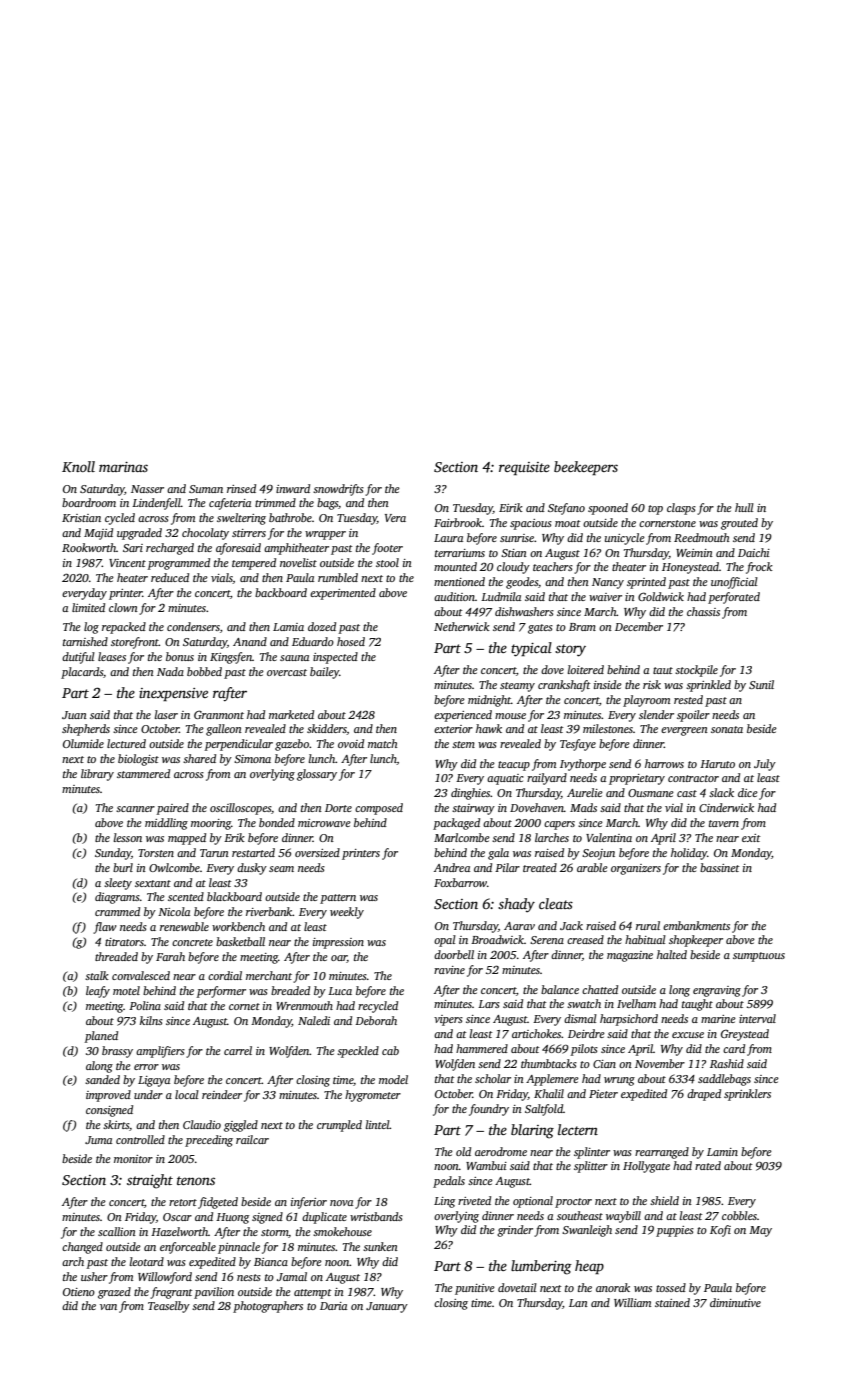  What do you see at coordinates (524, 468) in the image?
I see `requisite` at bounding box center [524, 468].
